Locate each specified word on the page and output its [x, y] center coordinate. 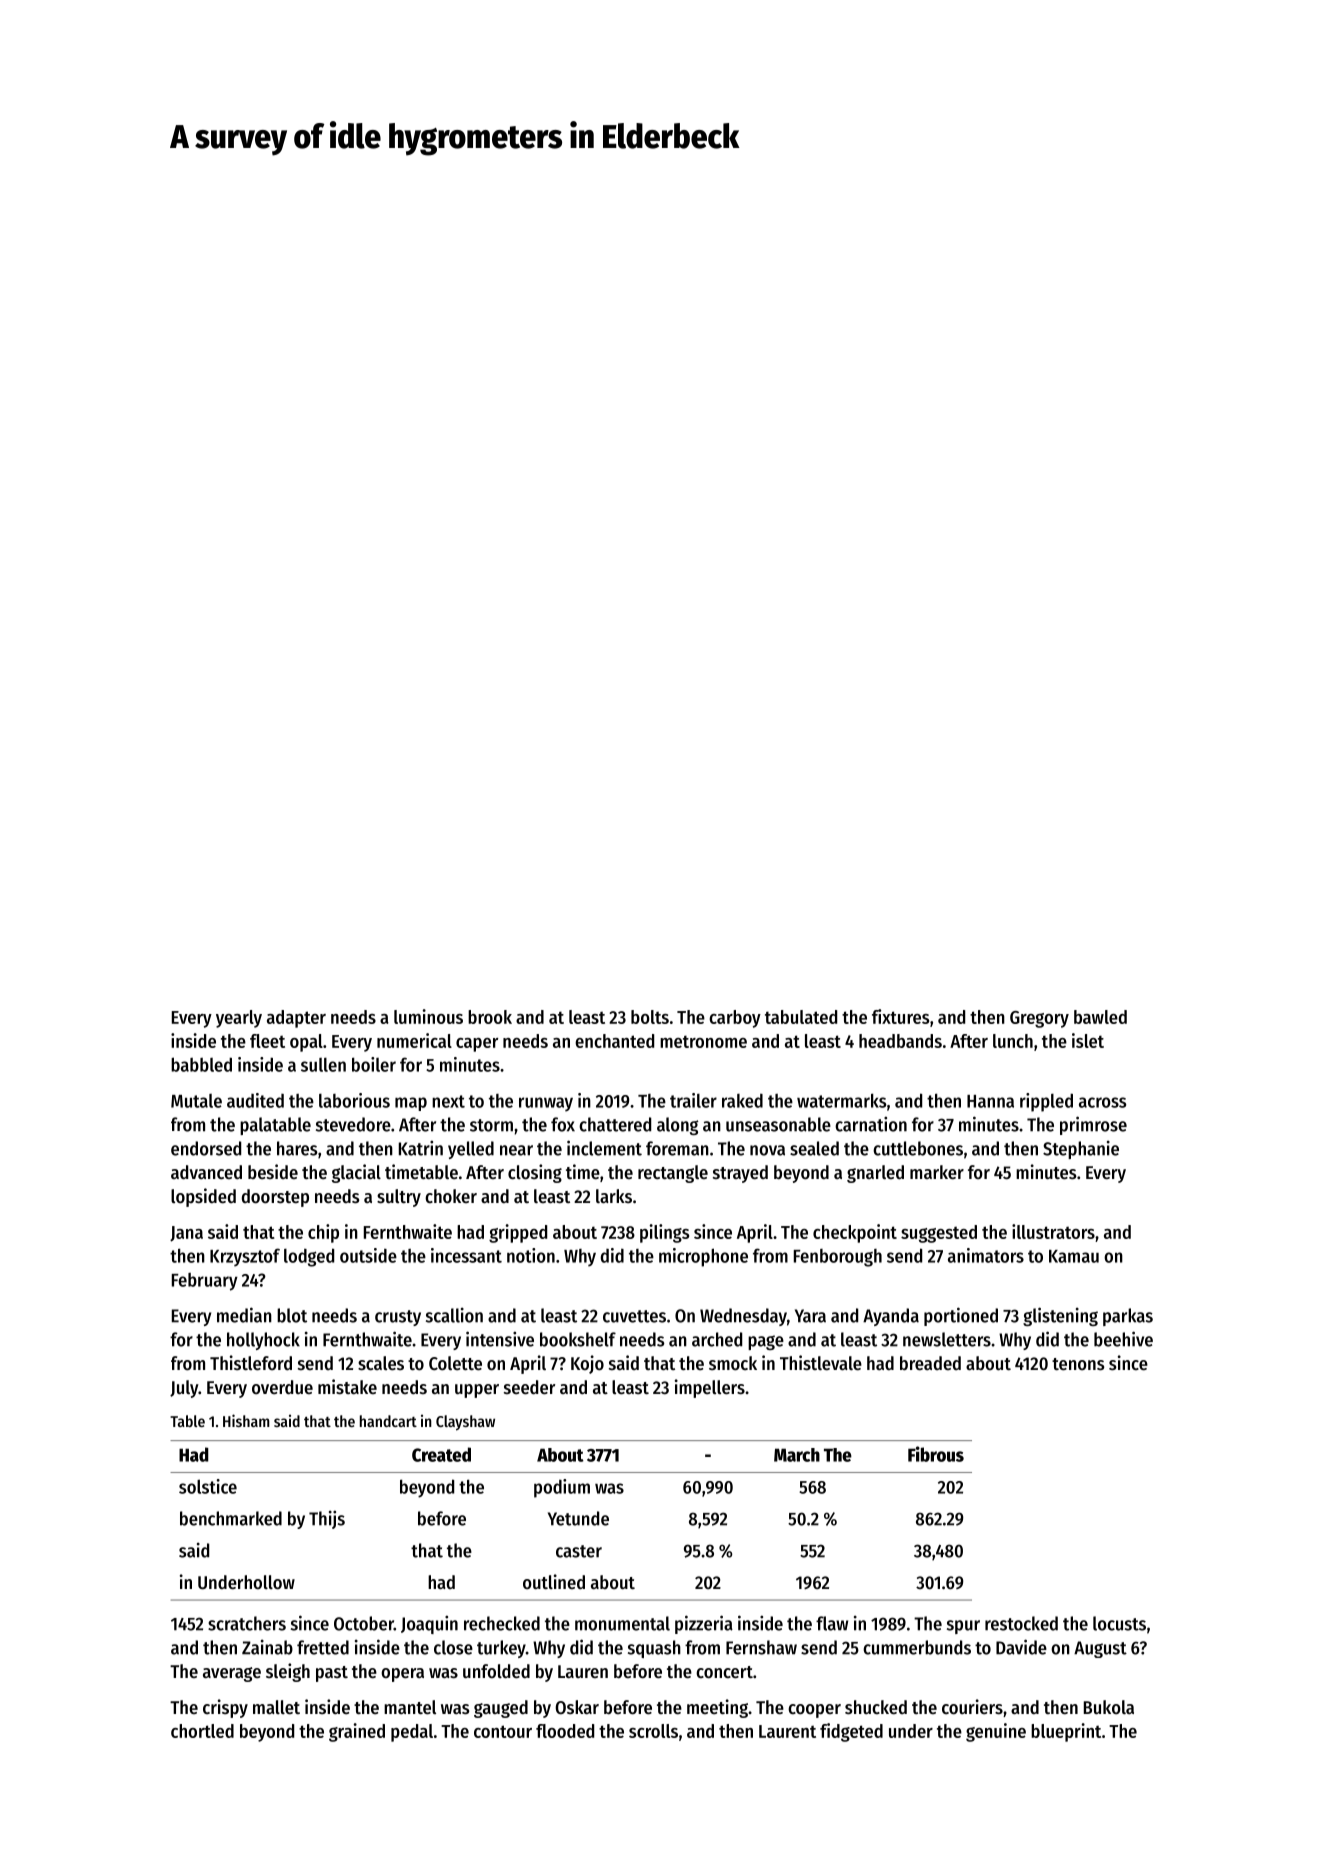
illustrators [1053, 1231]
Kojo [587, 1364]
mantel [410, 1707]
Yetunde [578, 1518]
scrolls [653, 1731]
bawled [1100, 1017]
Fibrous [936, 1454]
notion [531, 1255]
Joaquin [429, 1624]
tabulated [801, 1017]
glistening [1060, 1316]
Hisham [246, 1420]
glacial [356, 1173]
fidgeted [851, 1732]
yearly [239, 1019]
